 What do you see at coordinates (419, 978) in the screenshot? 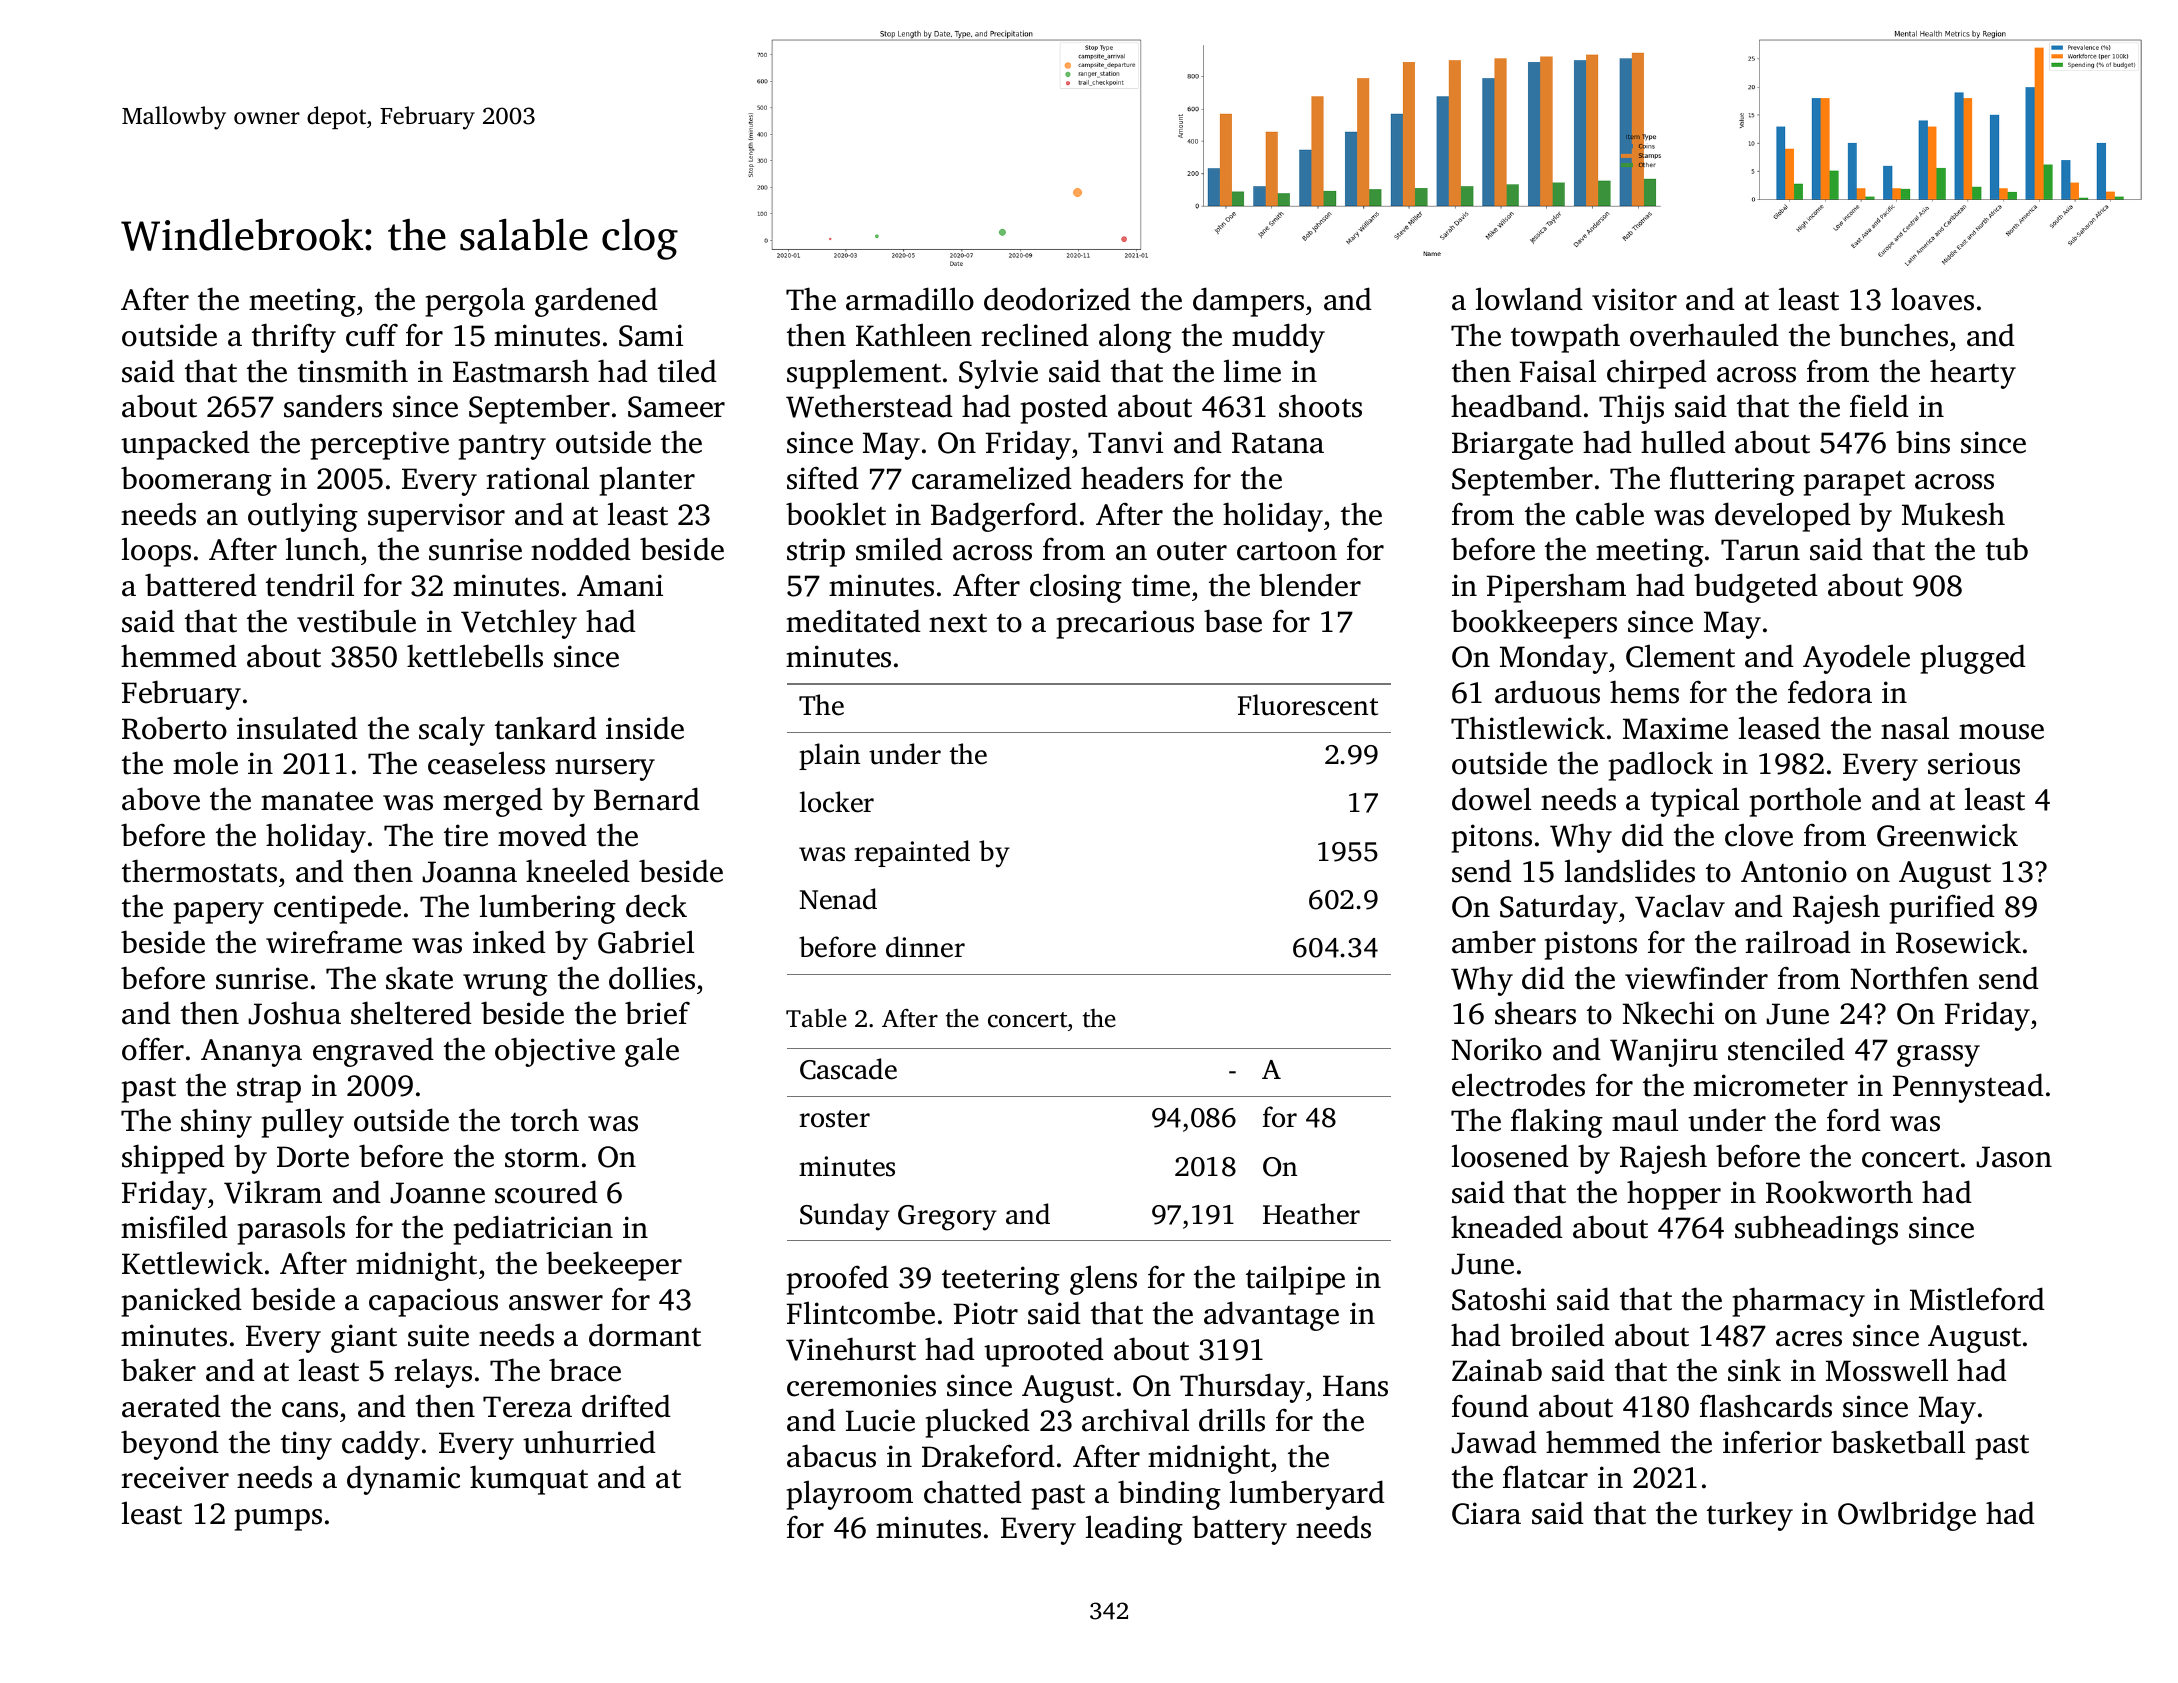
I see `skate` at bounding box center [419, 978].
